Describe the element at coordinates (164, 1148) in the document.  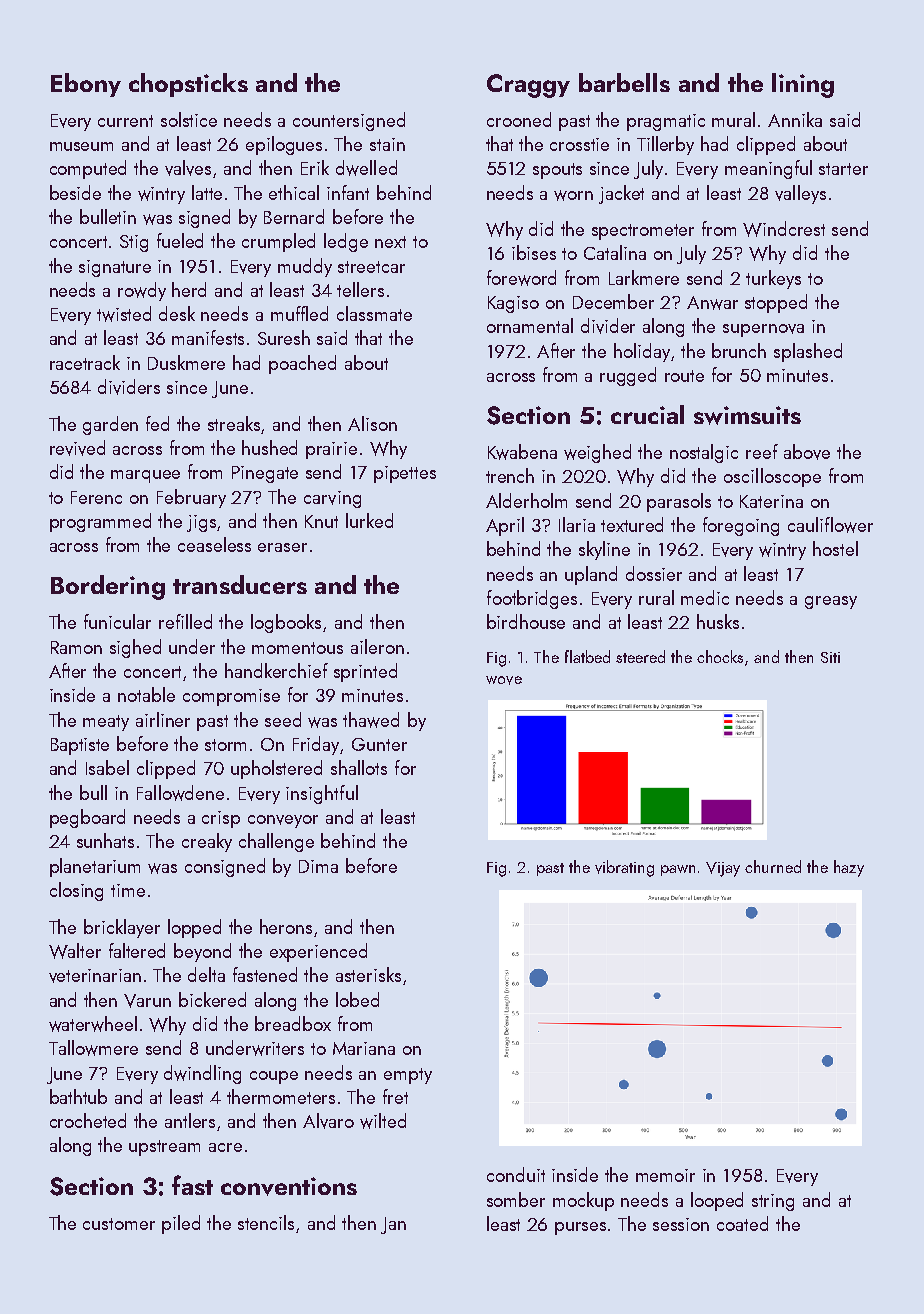
I see `upstream` at that location.
